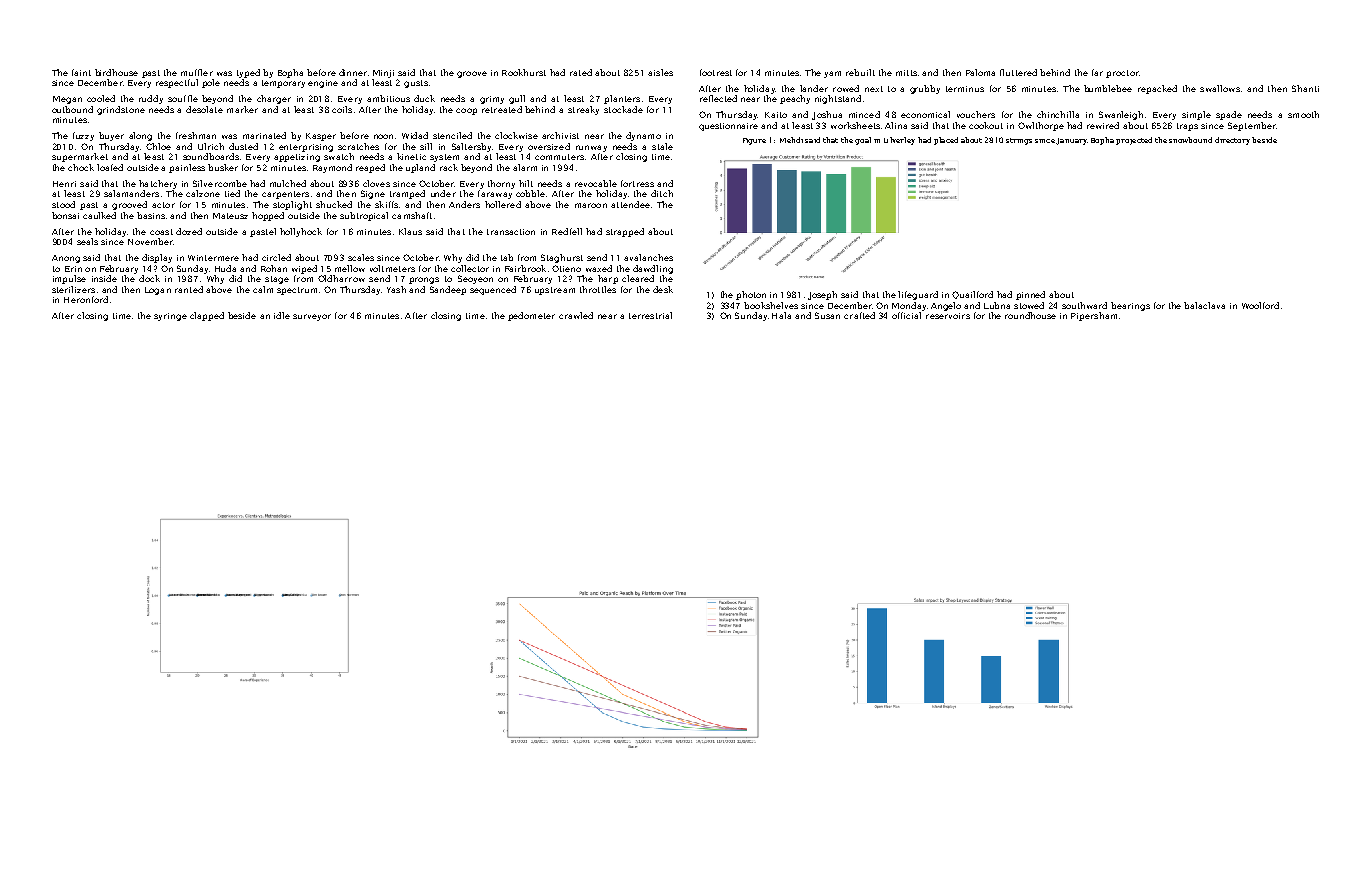 Image resolution: width=1372 pixels, height=887 pixels. What do you see at coordinates (637, 183) in the screenshot?
I see `fortress` at bounding box center [637, 183].
